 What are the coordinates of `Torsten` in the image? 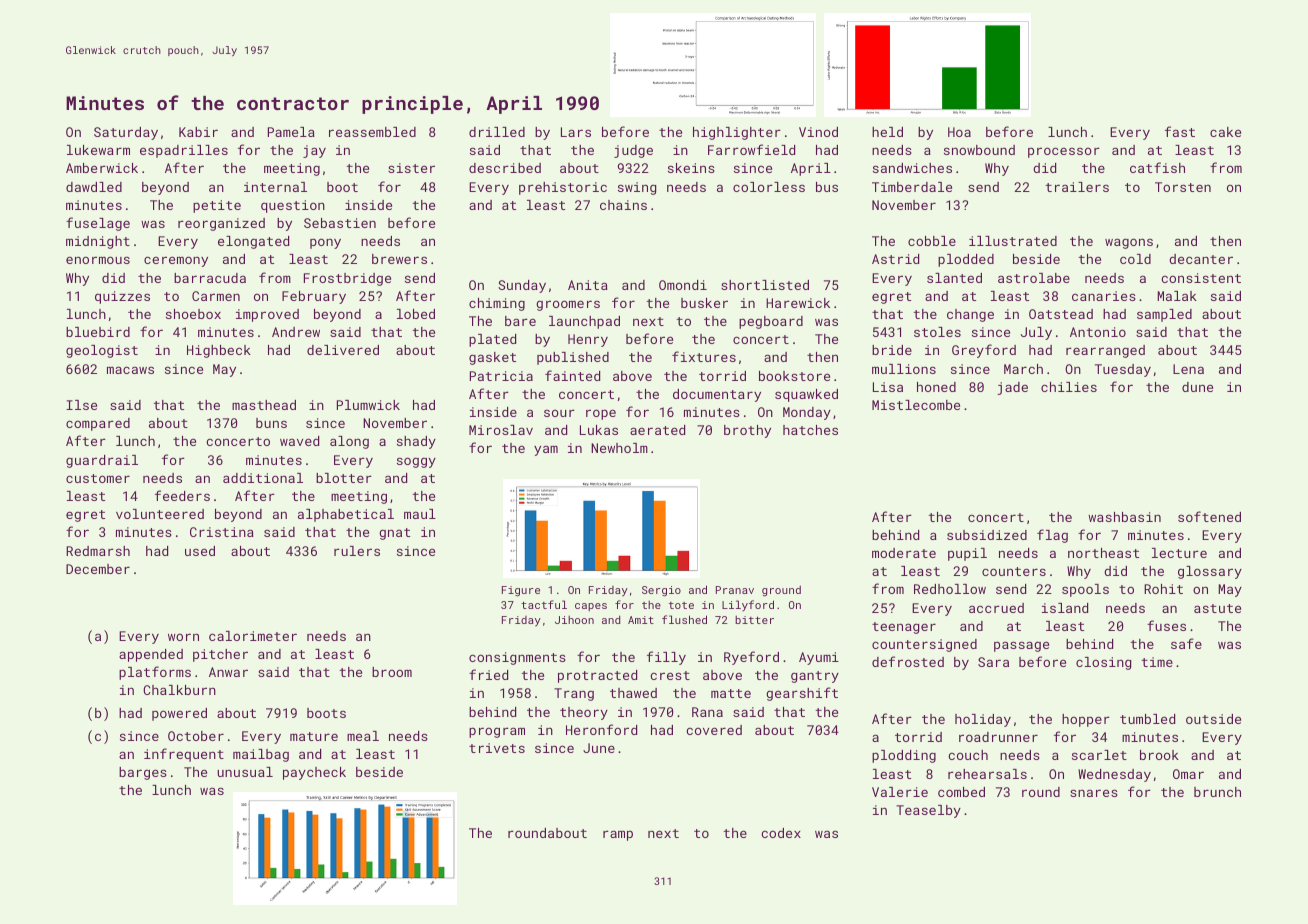 It's located at (1183, 187).
